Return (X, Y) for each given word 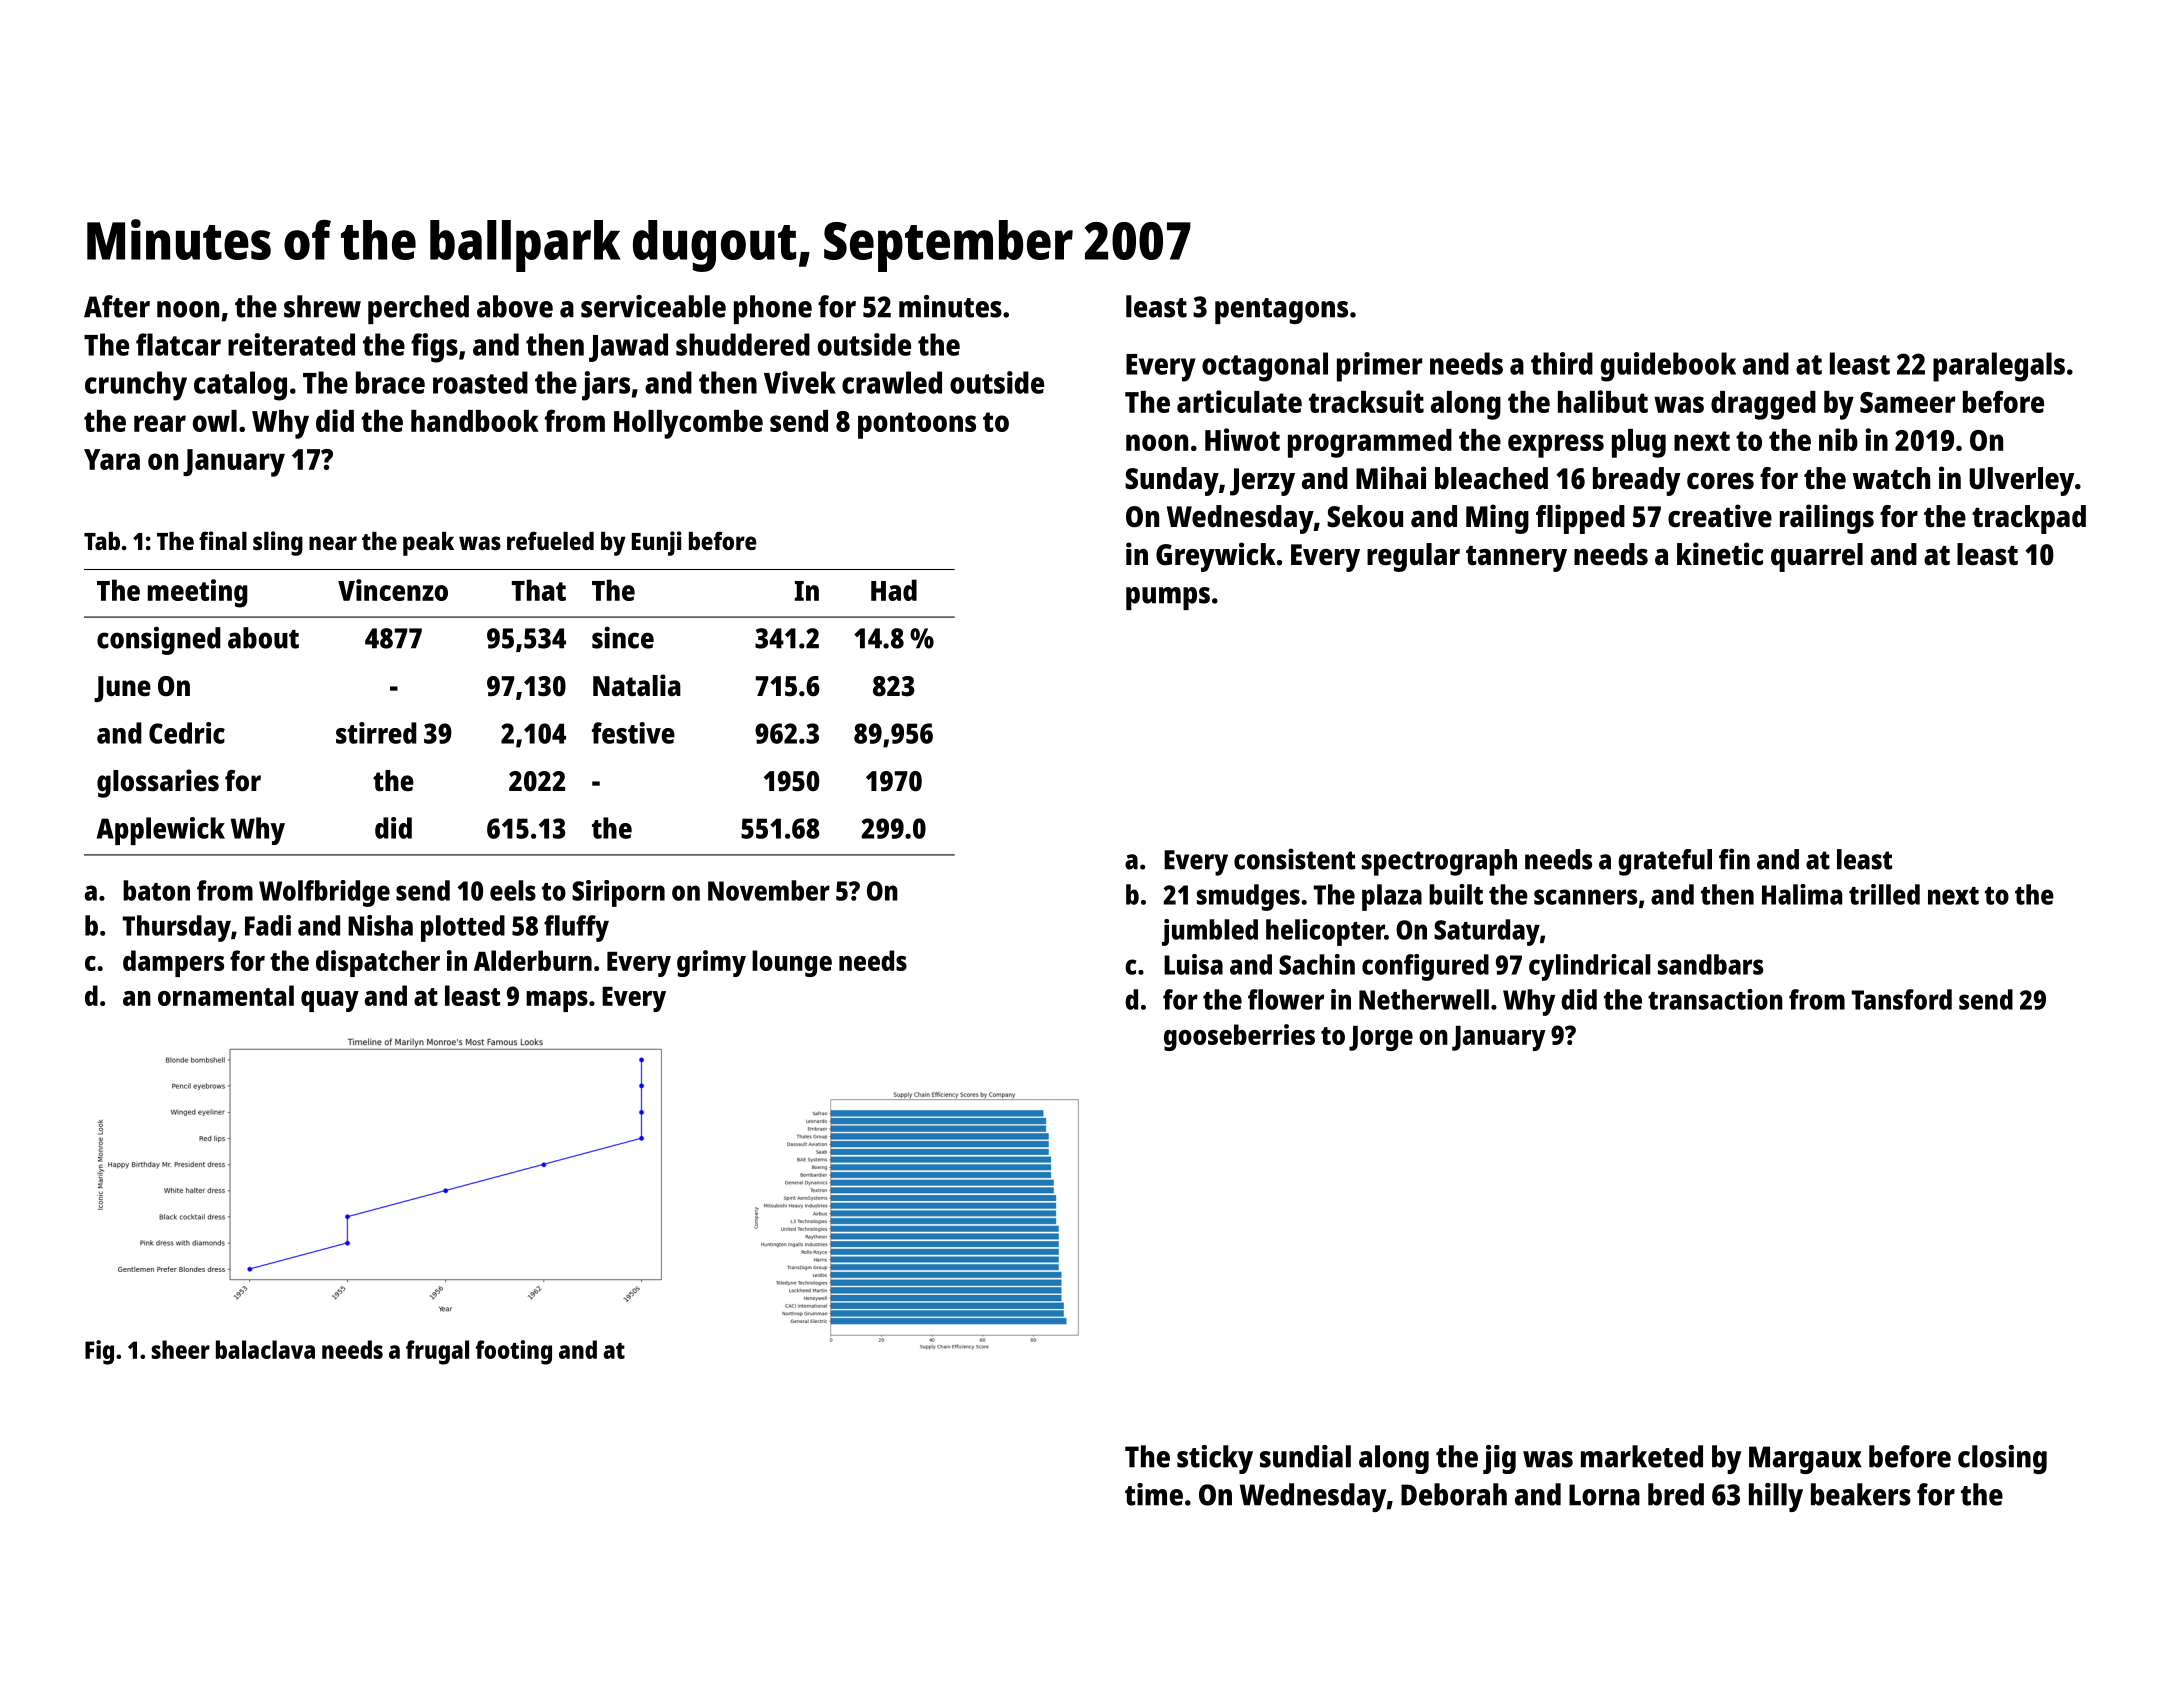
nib (1838, 439)
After (117, 306)
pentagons (1281, 311)
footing (514, 1352)
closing (2002, 1459)
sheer (180, 1349)
